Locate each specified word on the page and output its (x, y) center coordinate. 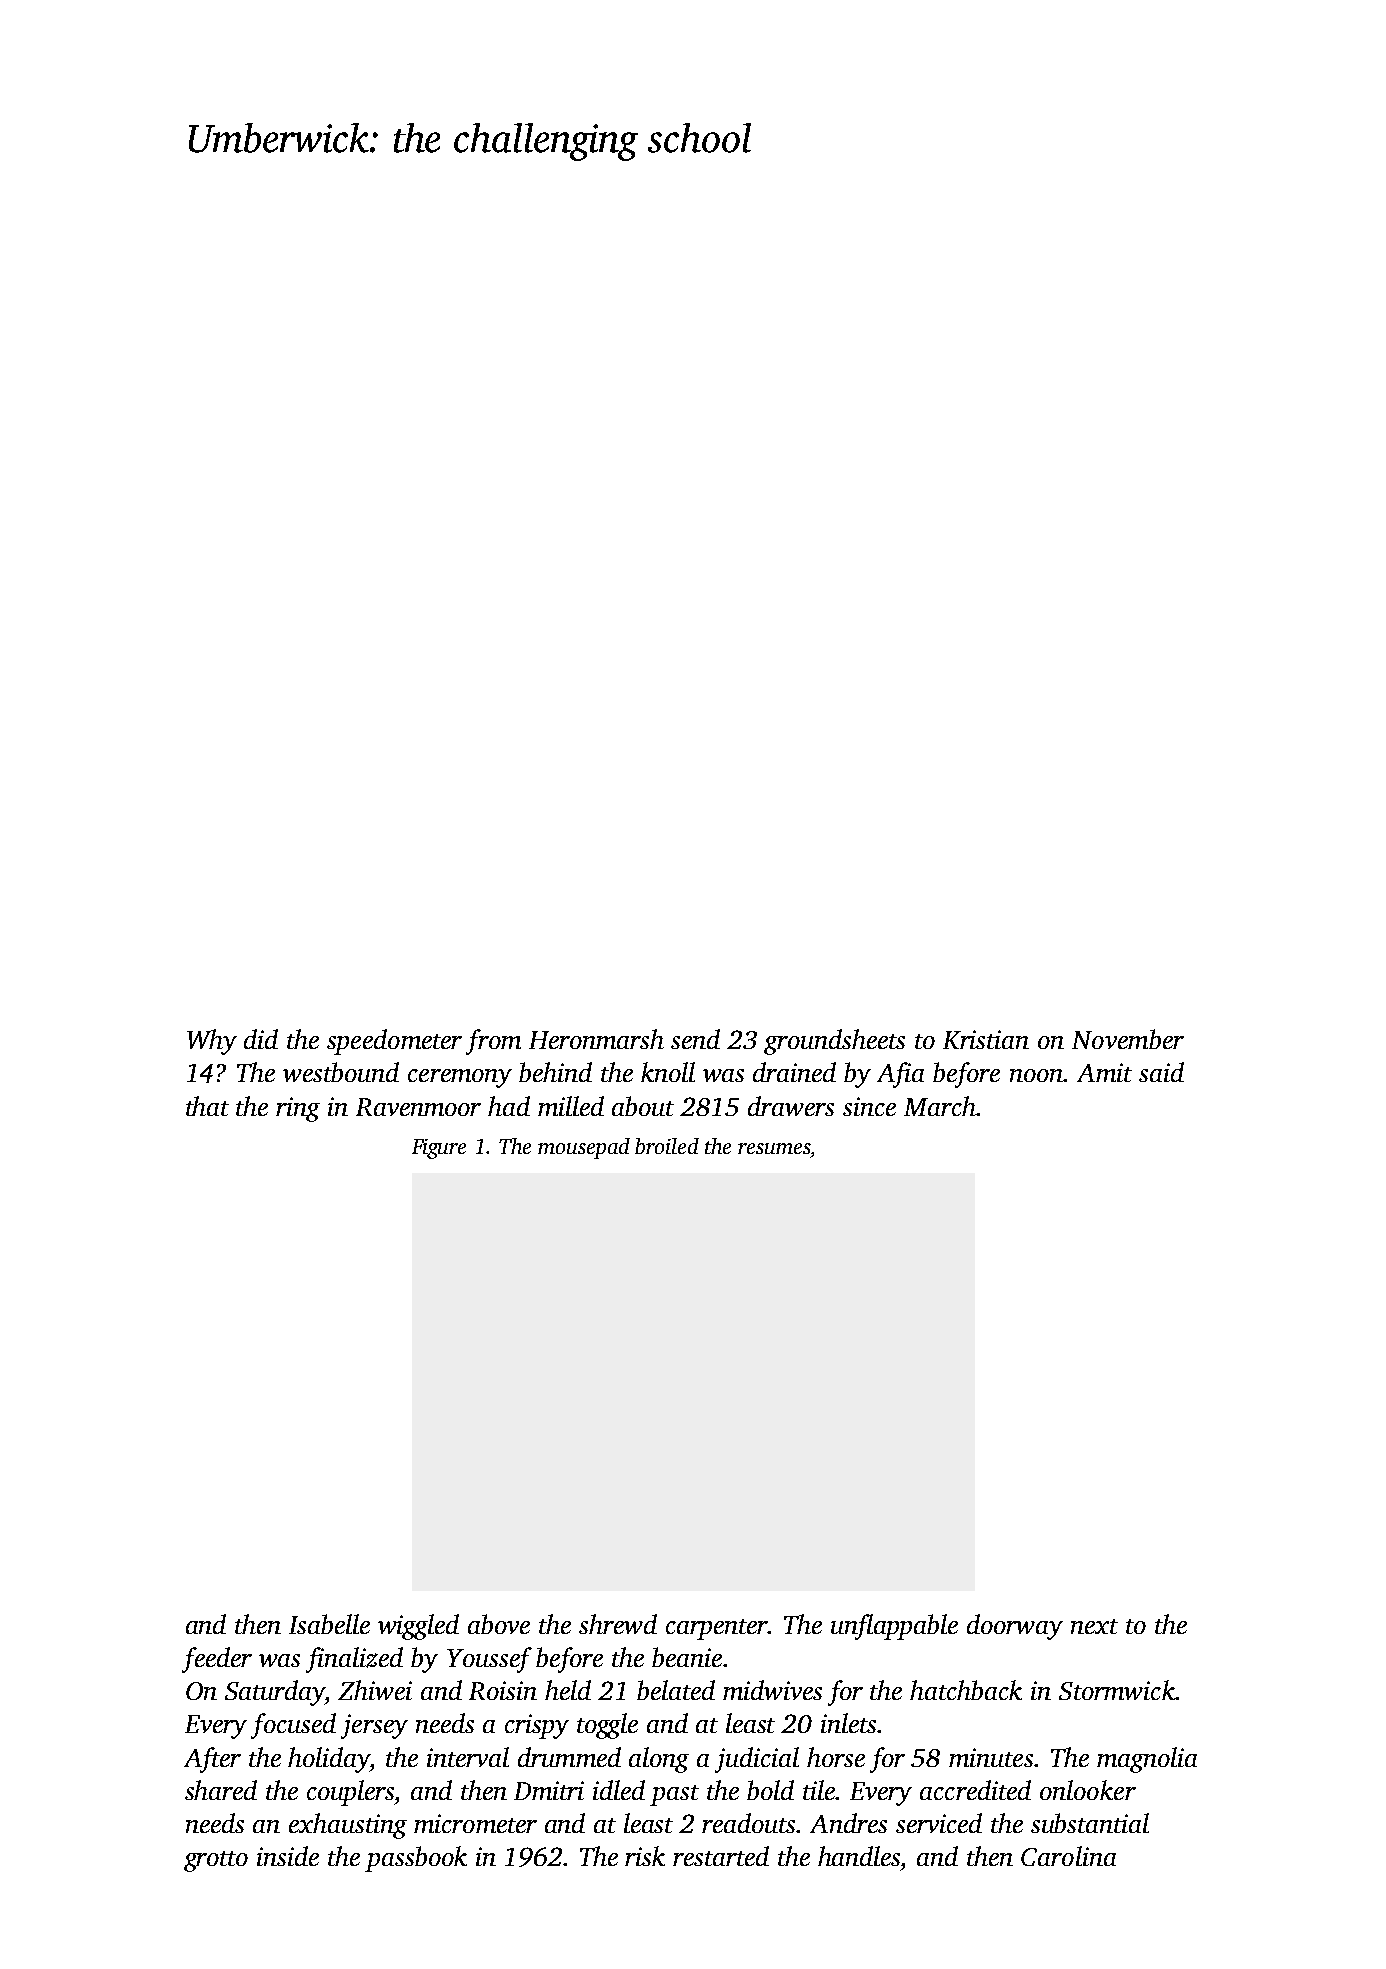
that (207, 1106)
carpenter (717, 1629)
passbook (416, 1859)
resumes (774, 1148)
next (1094, 1626)
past (674, 1795)
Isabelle (329, 1624)
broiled (667, 1146)
